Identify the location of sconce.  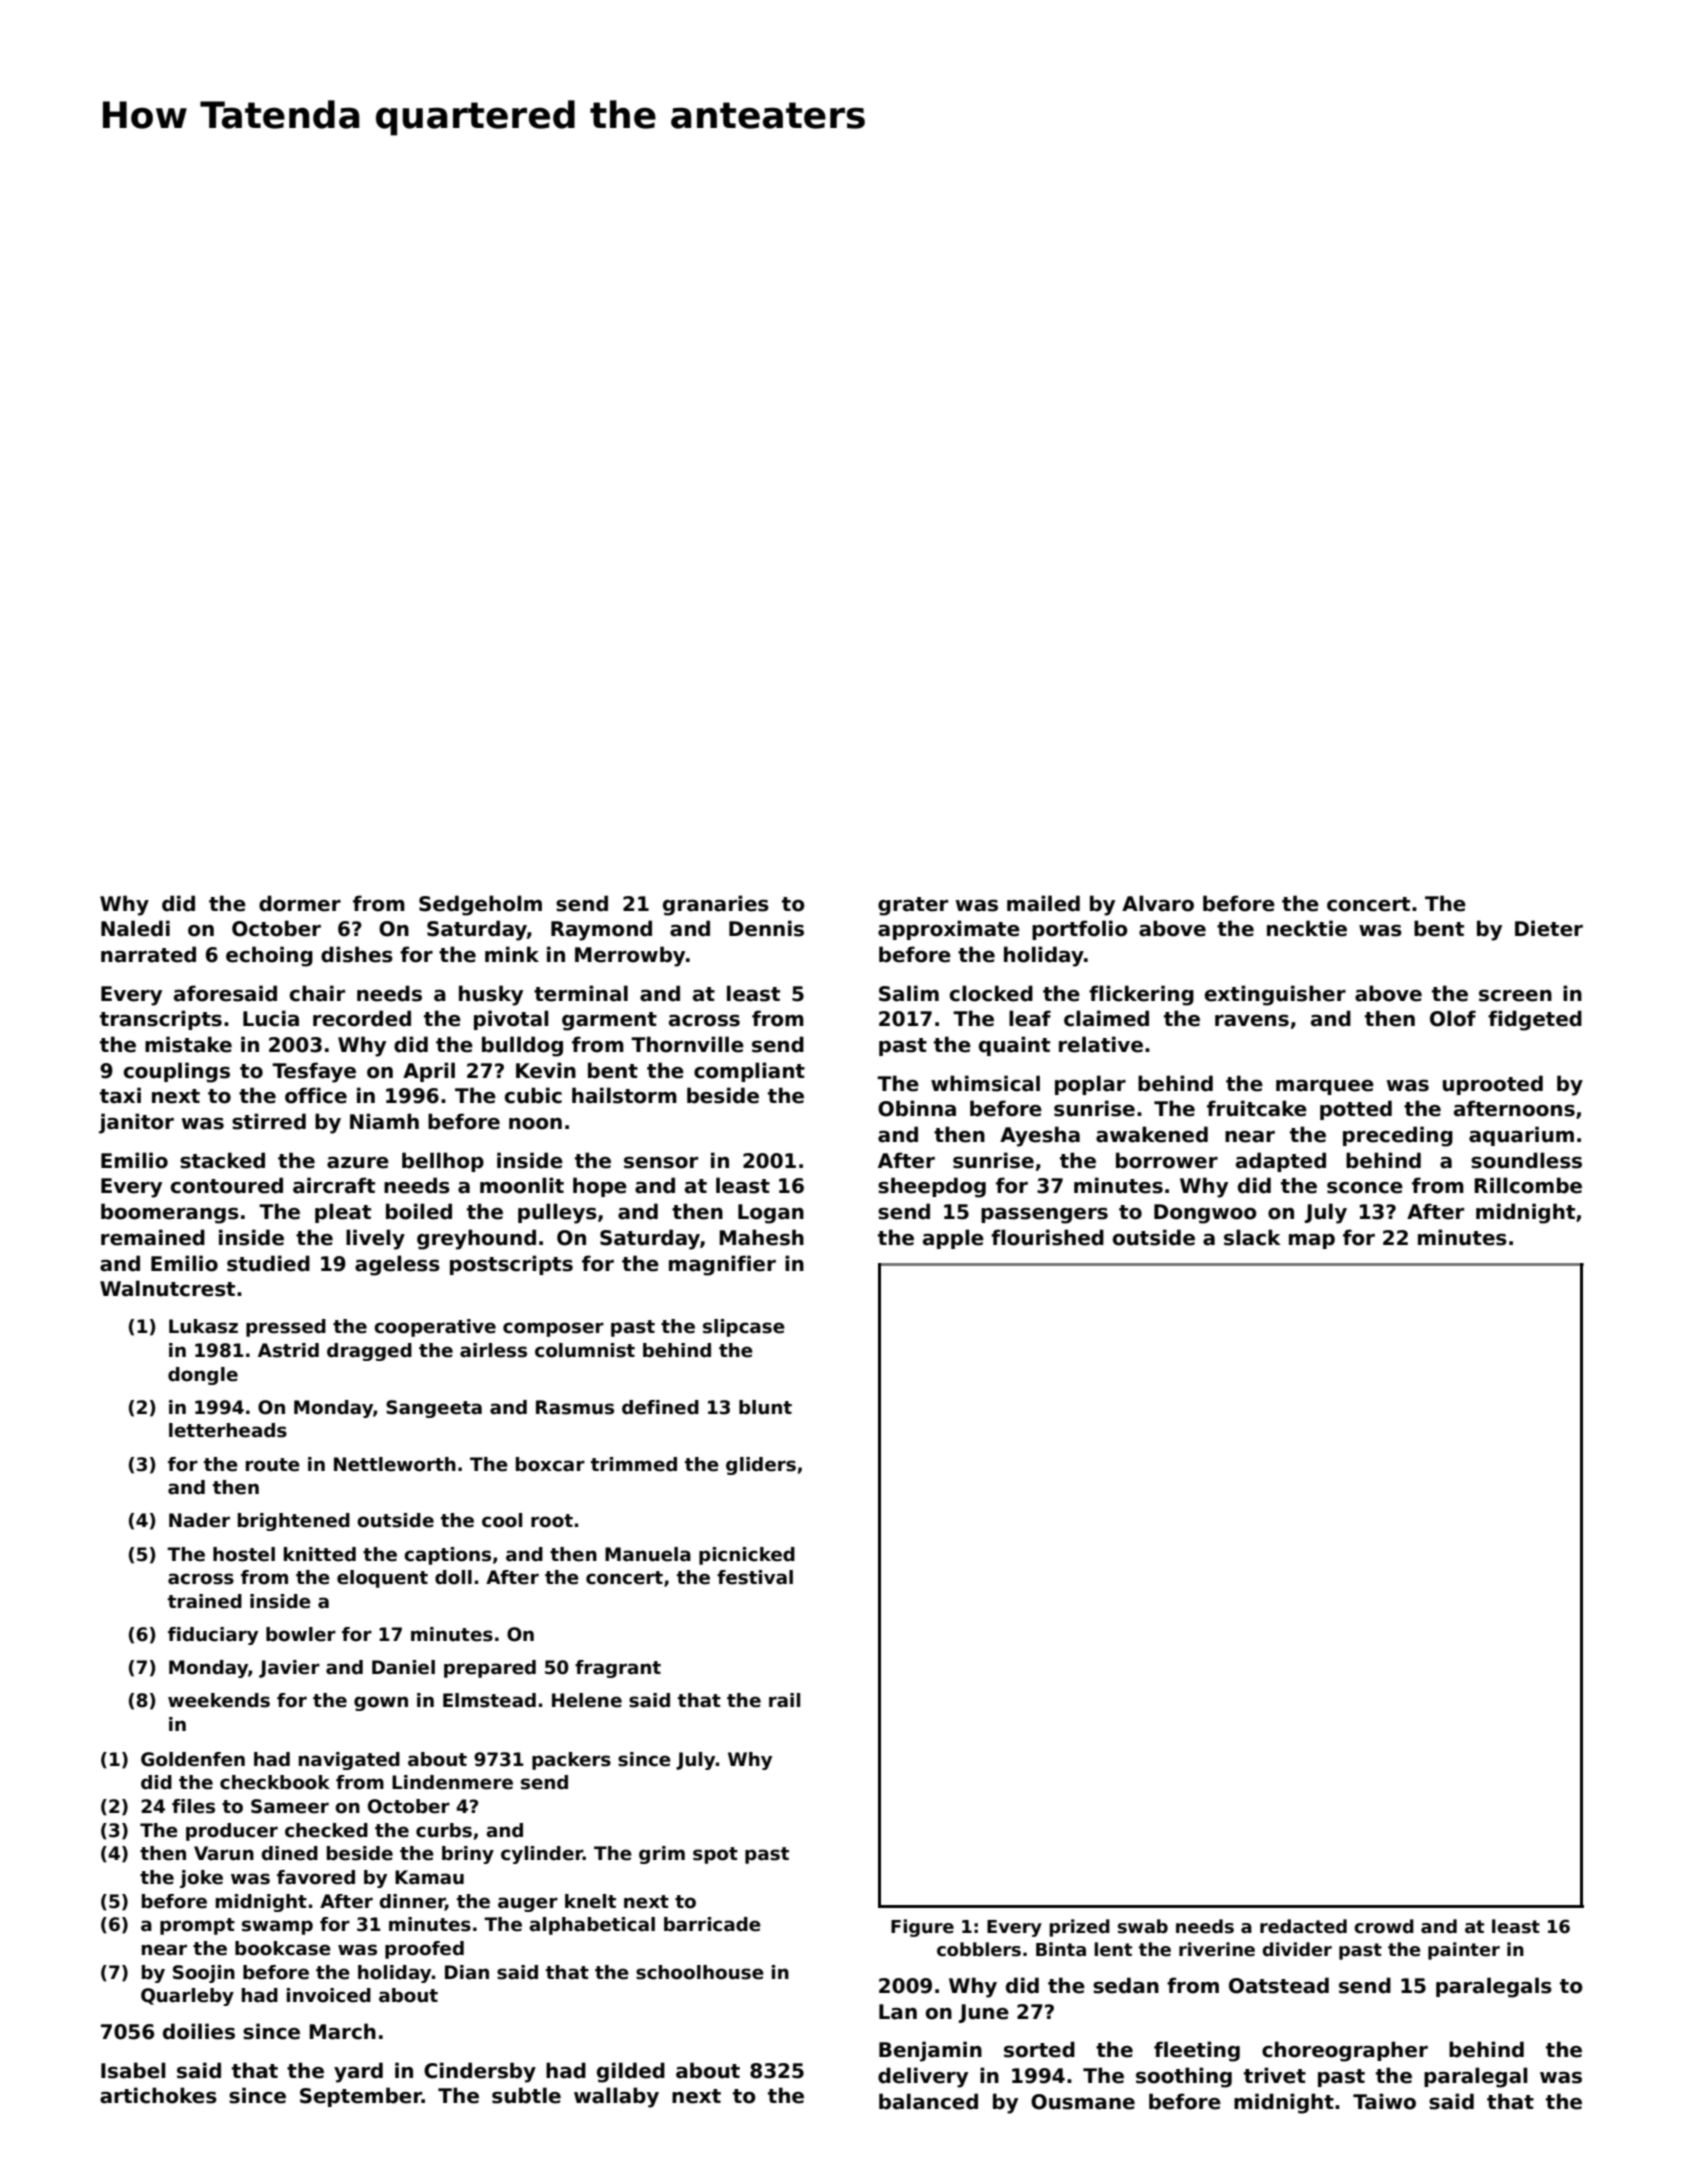
(1365, 1188).
